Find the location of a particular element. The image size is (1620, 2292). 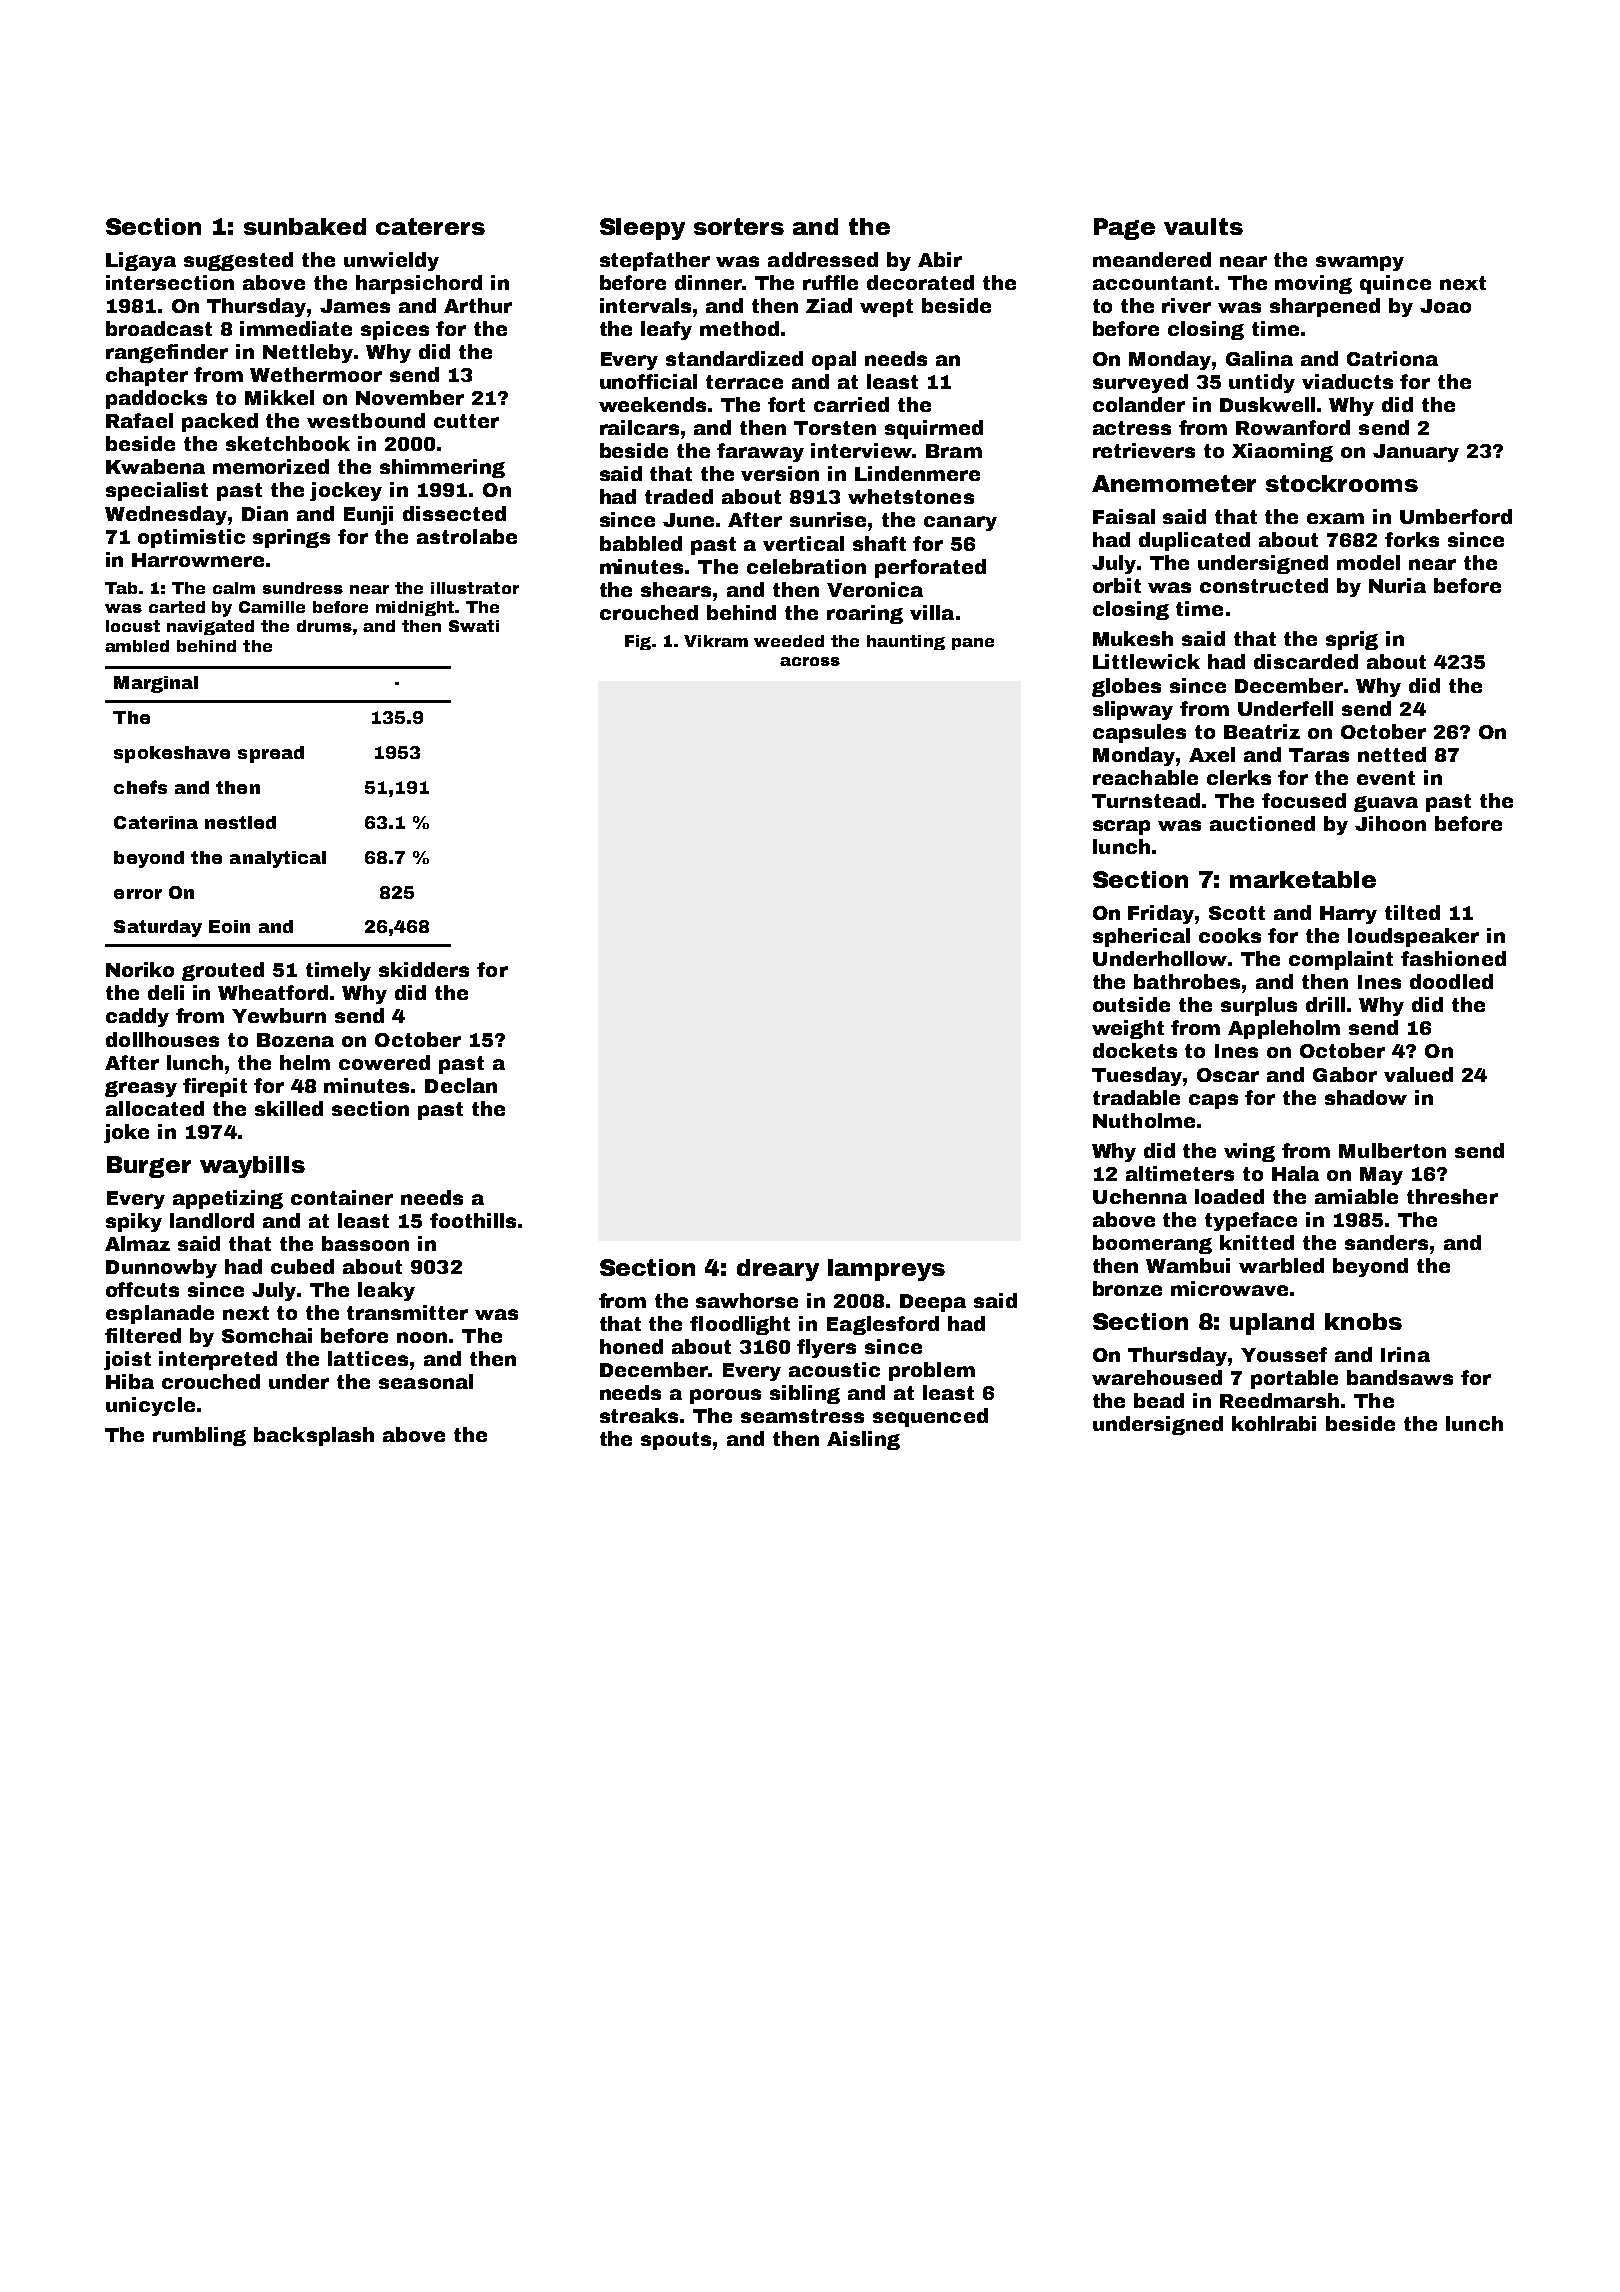

skidders is located at coordinates (424, 969).
